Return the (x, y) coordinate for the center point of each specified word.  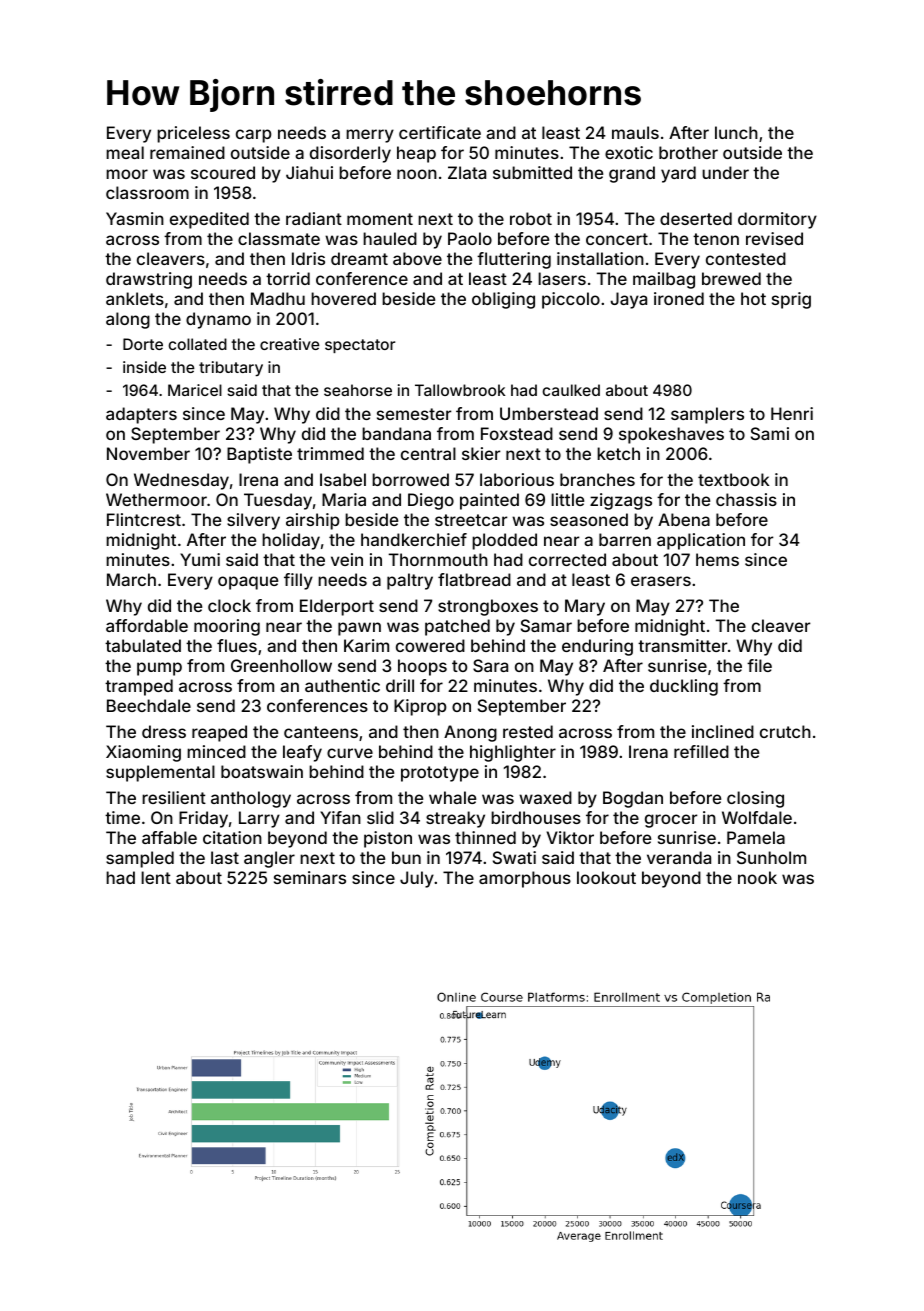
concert (617, 239)
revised (774, 238)
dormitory (777, 220)
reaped (219, 733)
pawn (359, 629)
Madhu (278, 298)
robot (531, 218)
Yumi (200, 559)
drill (400, 685)
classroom (147, 192)
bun (406, 857)
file (759, 665)
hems (717, 559)
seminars (310, 877)
